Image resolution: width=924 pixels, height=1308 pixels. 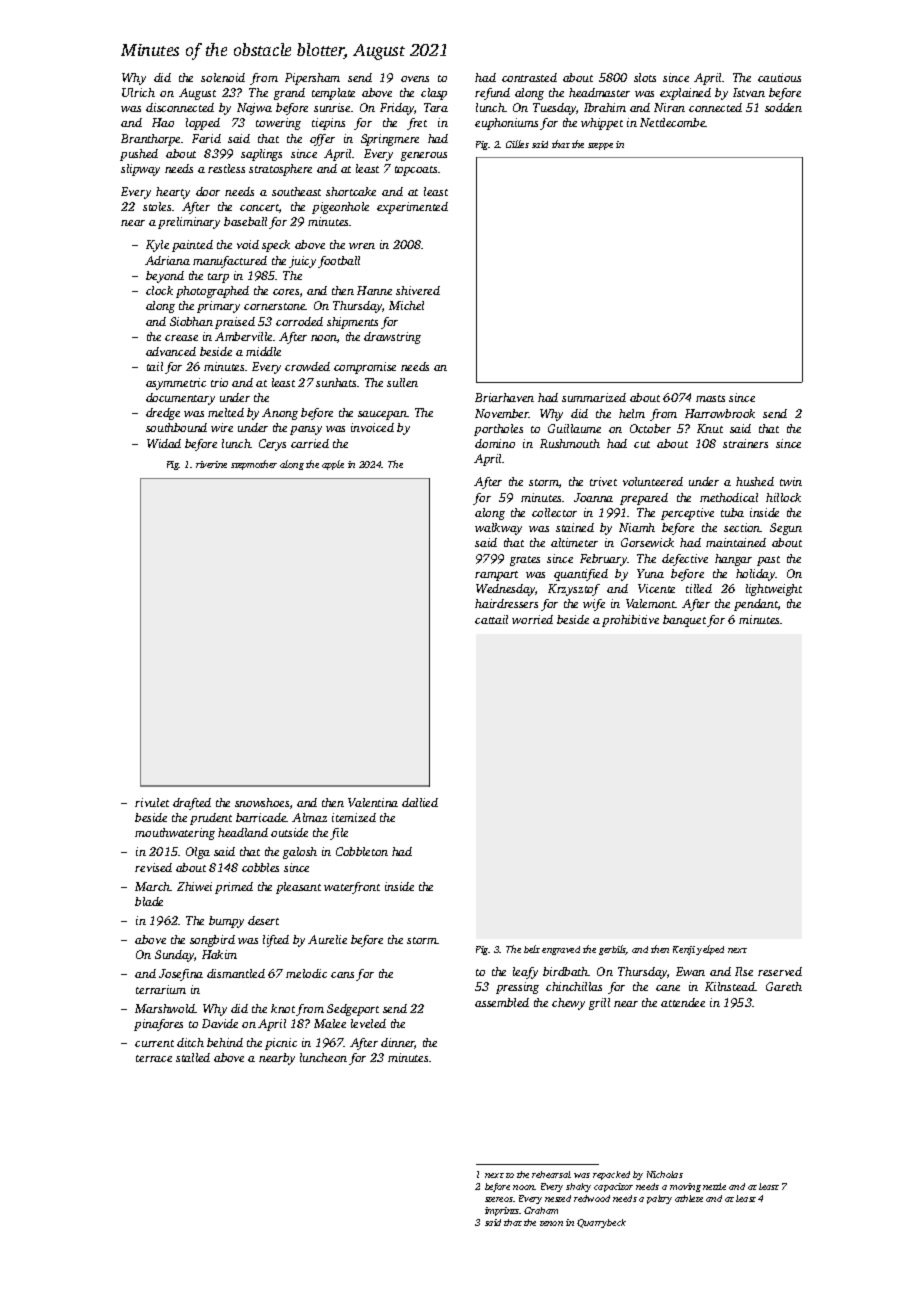 What do you see at coordinates (211, 464) in the image?
I see `riverine` at bounding box center [211, 464].
